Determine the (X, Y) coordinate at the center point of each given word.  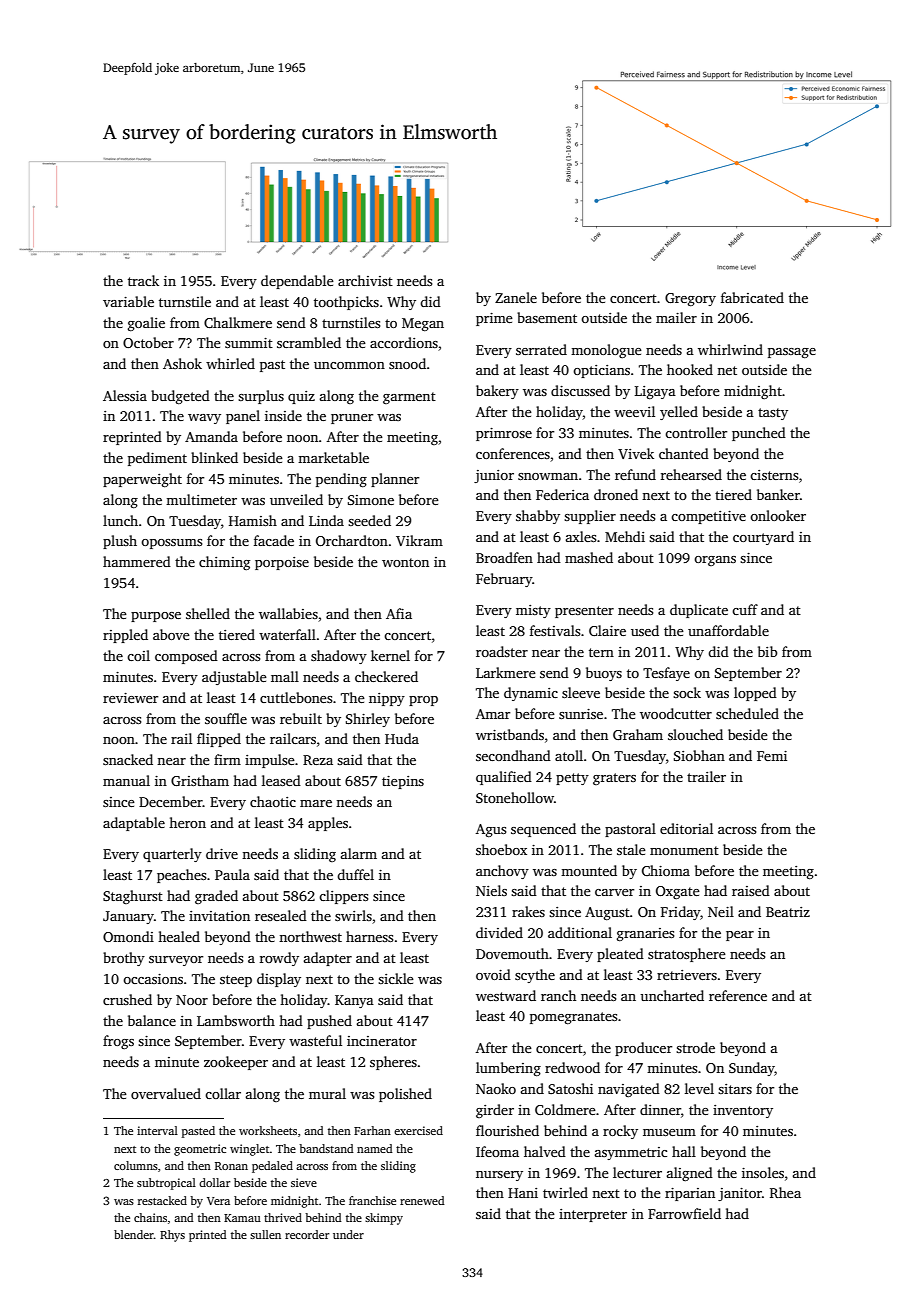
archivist (365, 280)
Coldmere (565, 1109)
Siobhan (699, 755)
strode (695, 1047)
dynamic (531, 694)
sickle (396, 978)
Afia (399, 613)
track (143, 280)
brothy (124, 959)
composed (186, 657)
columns (136, 1165)
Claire (607, 630)
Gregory (690, 300)
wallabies (288, 613)
